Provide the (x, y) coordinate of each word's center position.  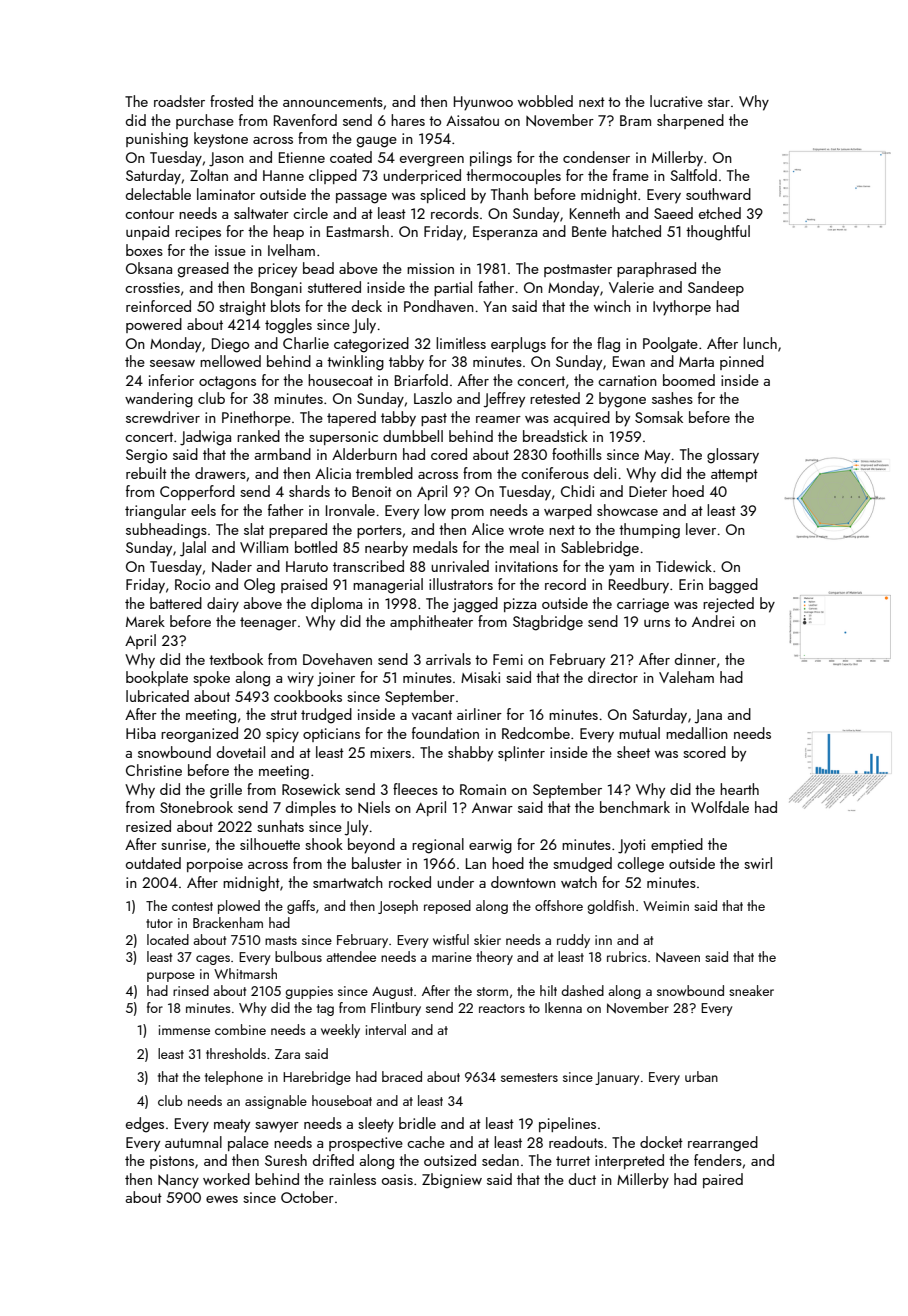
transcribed (368, 566)
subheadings (166, 531)
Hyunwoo (483, 103)
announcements (333, 102)
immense (184, 1030)
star (719, 102)
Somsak (659, 417)
